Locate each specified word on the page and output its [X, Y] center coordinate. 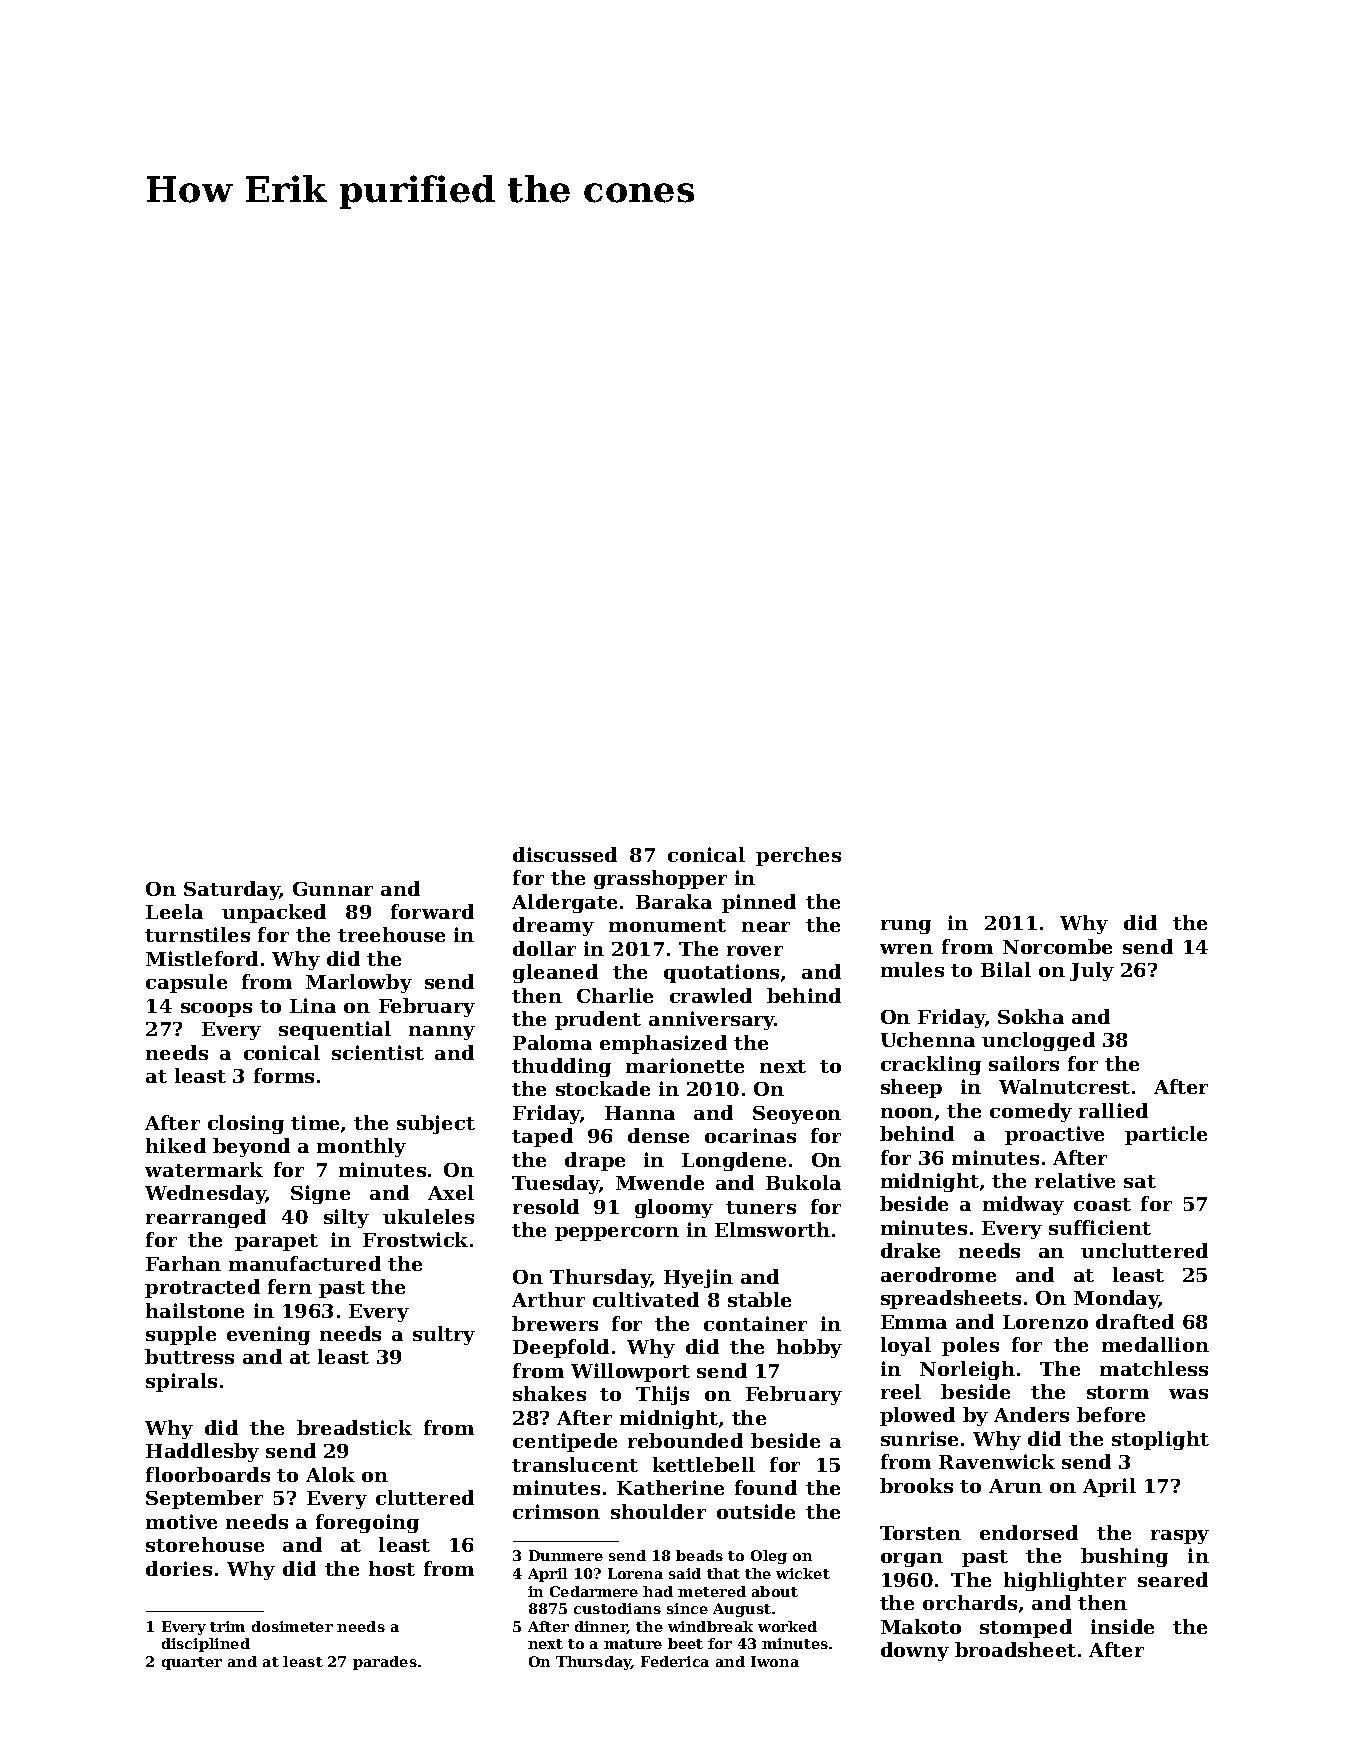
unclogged [1038, 1041]
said [685, 1573]
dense [658, 1135]
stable [759, 1299]
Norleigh [967, 1370]
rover [755, 951]
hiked [176, 1145]
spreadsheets [951, 1299]
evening [268, 1335]
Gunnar [333, 889]
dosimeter [292, 1626]
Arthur [548, 1299]
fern [290, 1286]
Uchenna [928, 1039]
